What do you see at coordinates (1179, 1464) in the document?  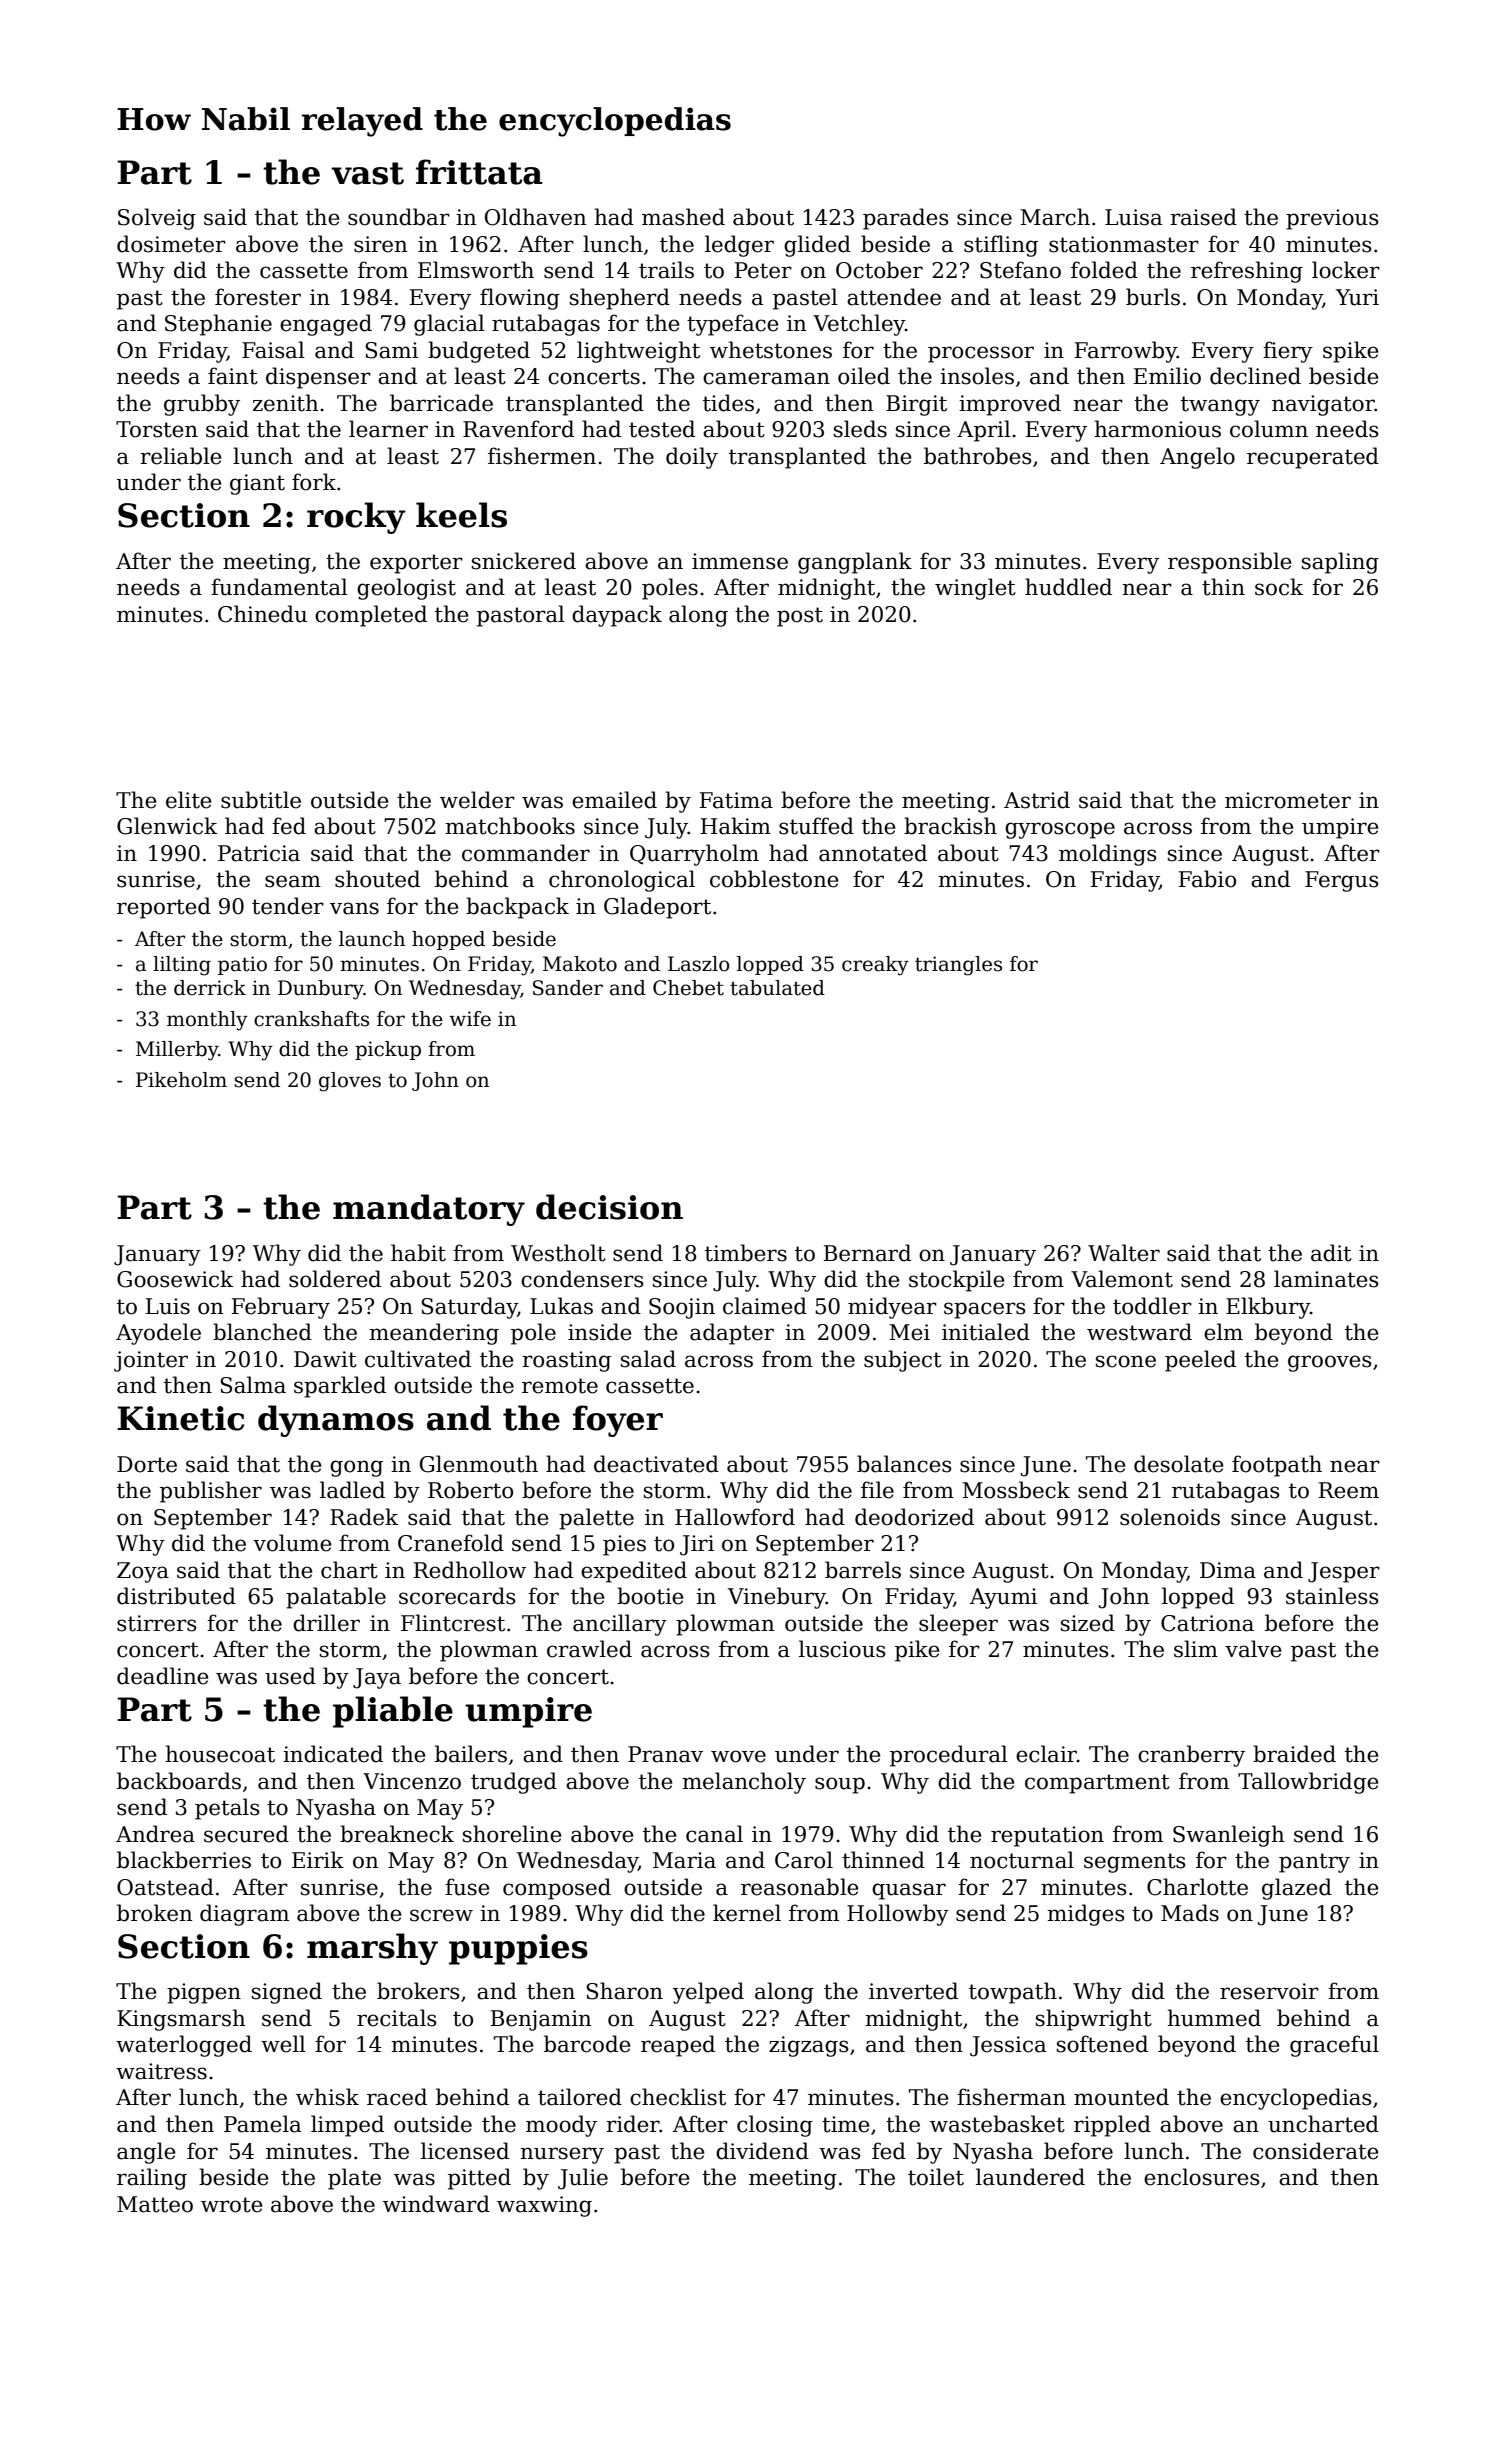 I see `desolate` at bounding box center [1179, 1464].
